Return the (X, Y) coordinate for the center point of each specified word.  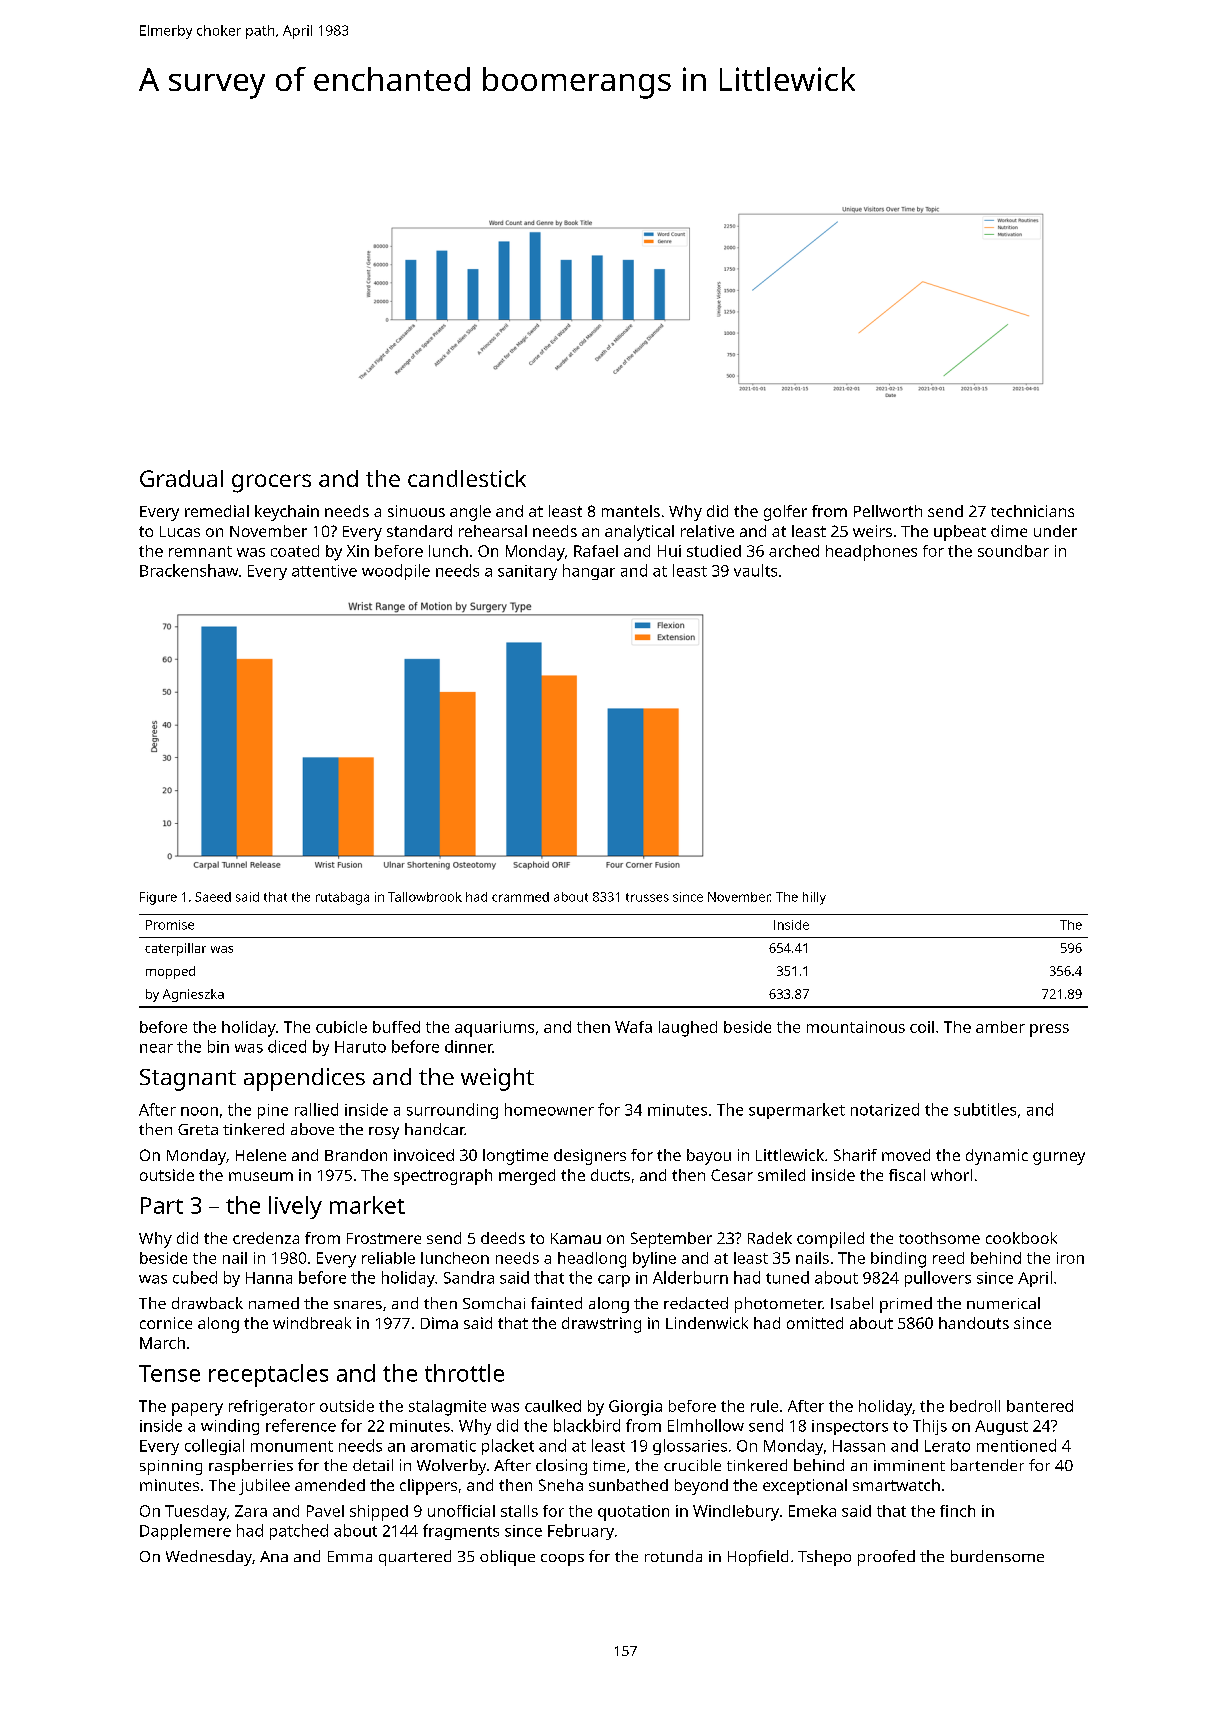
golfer (785, 513)
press (1049, 1030)
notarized (885, 1109)
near (156, 1048)
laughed (688, 1029)
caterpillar (175, 949)
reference (301, 1425)
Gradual (181, 478)
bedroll (975, 1406)
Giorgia (635, 1408)
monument (292, 1446)
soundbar (1013, 551)
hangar (589, 572)
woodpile (396, 572)
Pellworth (888, 511)
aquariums (494, 1029)
